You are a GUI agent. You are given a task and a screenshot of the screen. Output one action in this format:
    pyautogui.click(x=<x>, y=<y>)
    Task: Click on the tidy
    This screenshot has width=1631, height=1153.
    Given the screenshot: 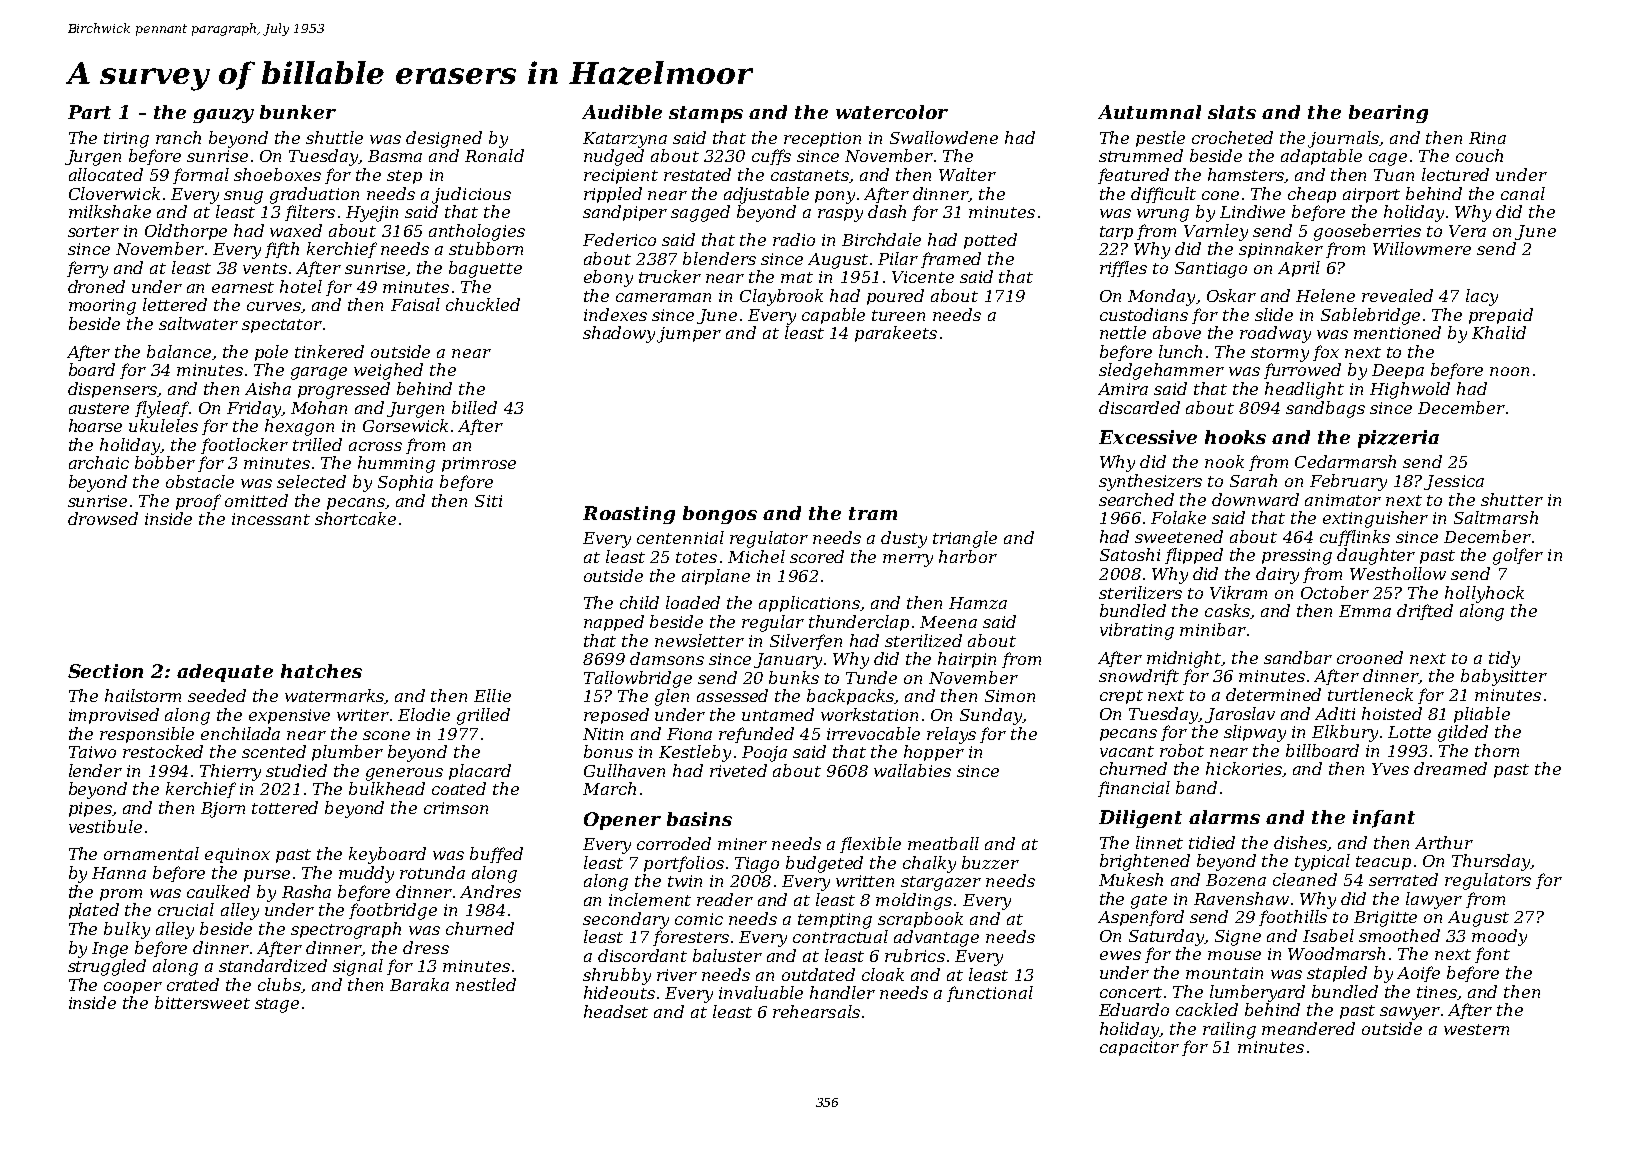 What is the action you would take?
    pyautogui.click(x=1504, y=659)
